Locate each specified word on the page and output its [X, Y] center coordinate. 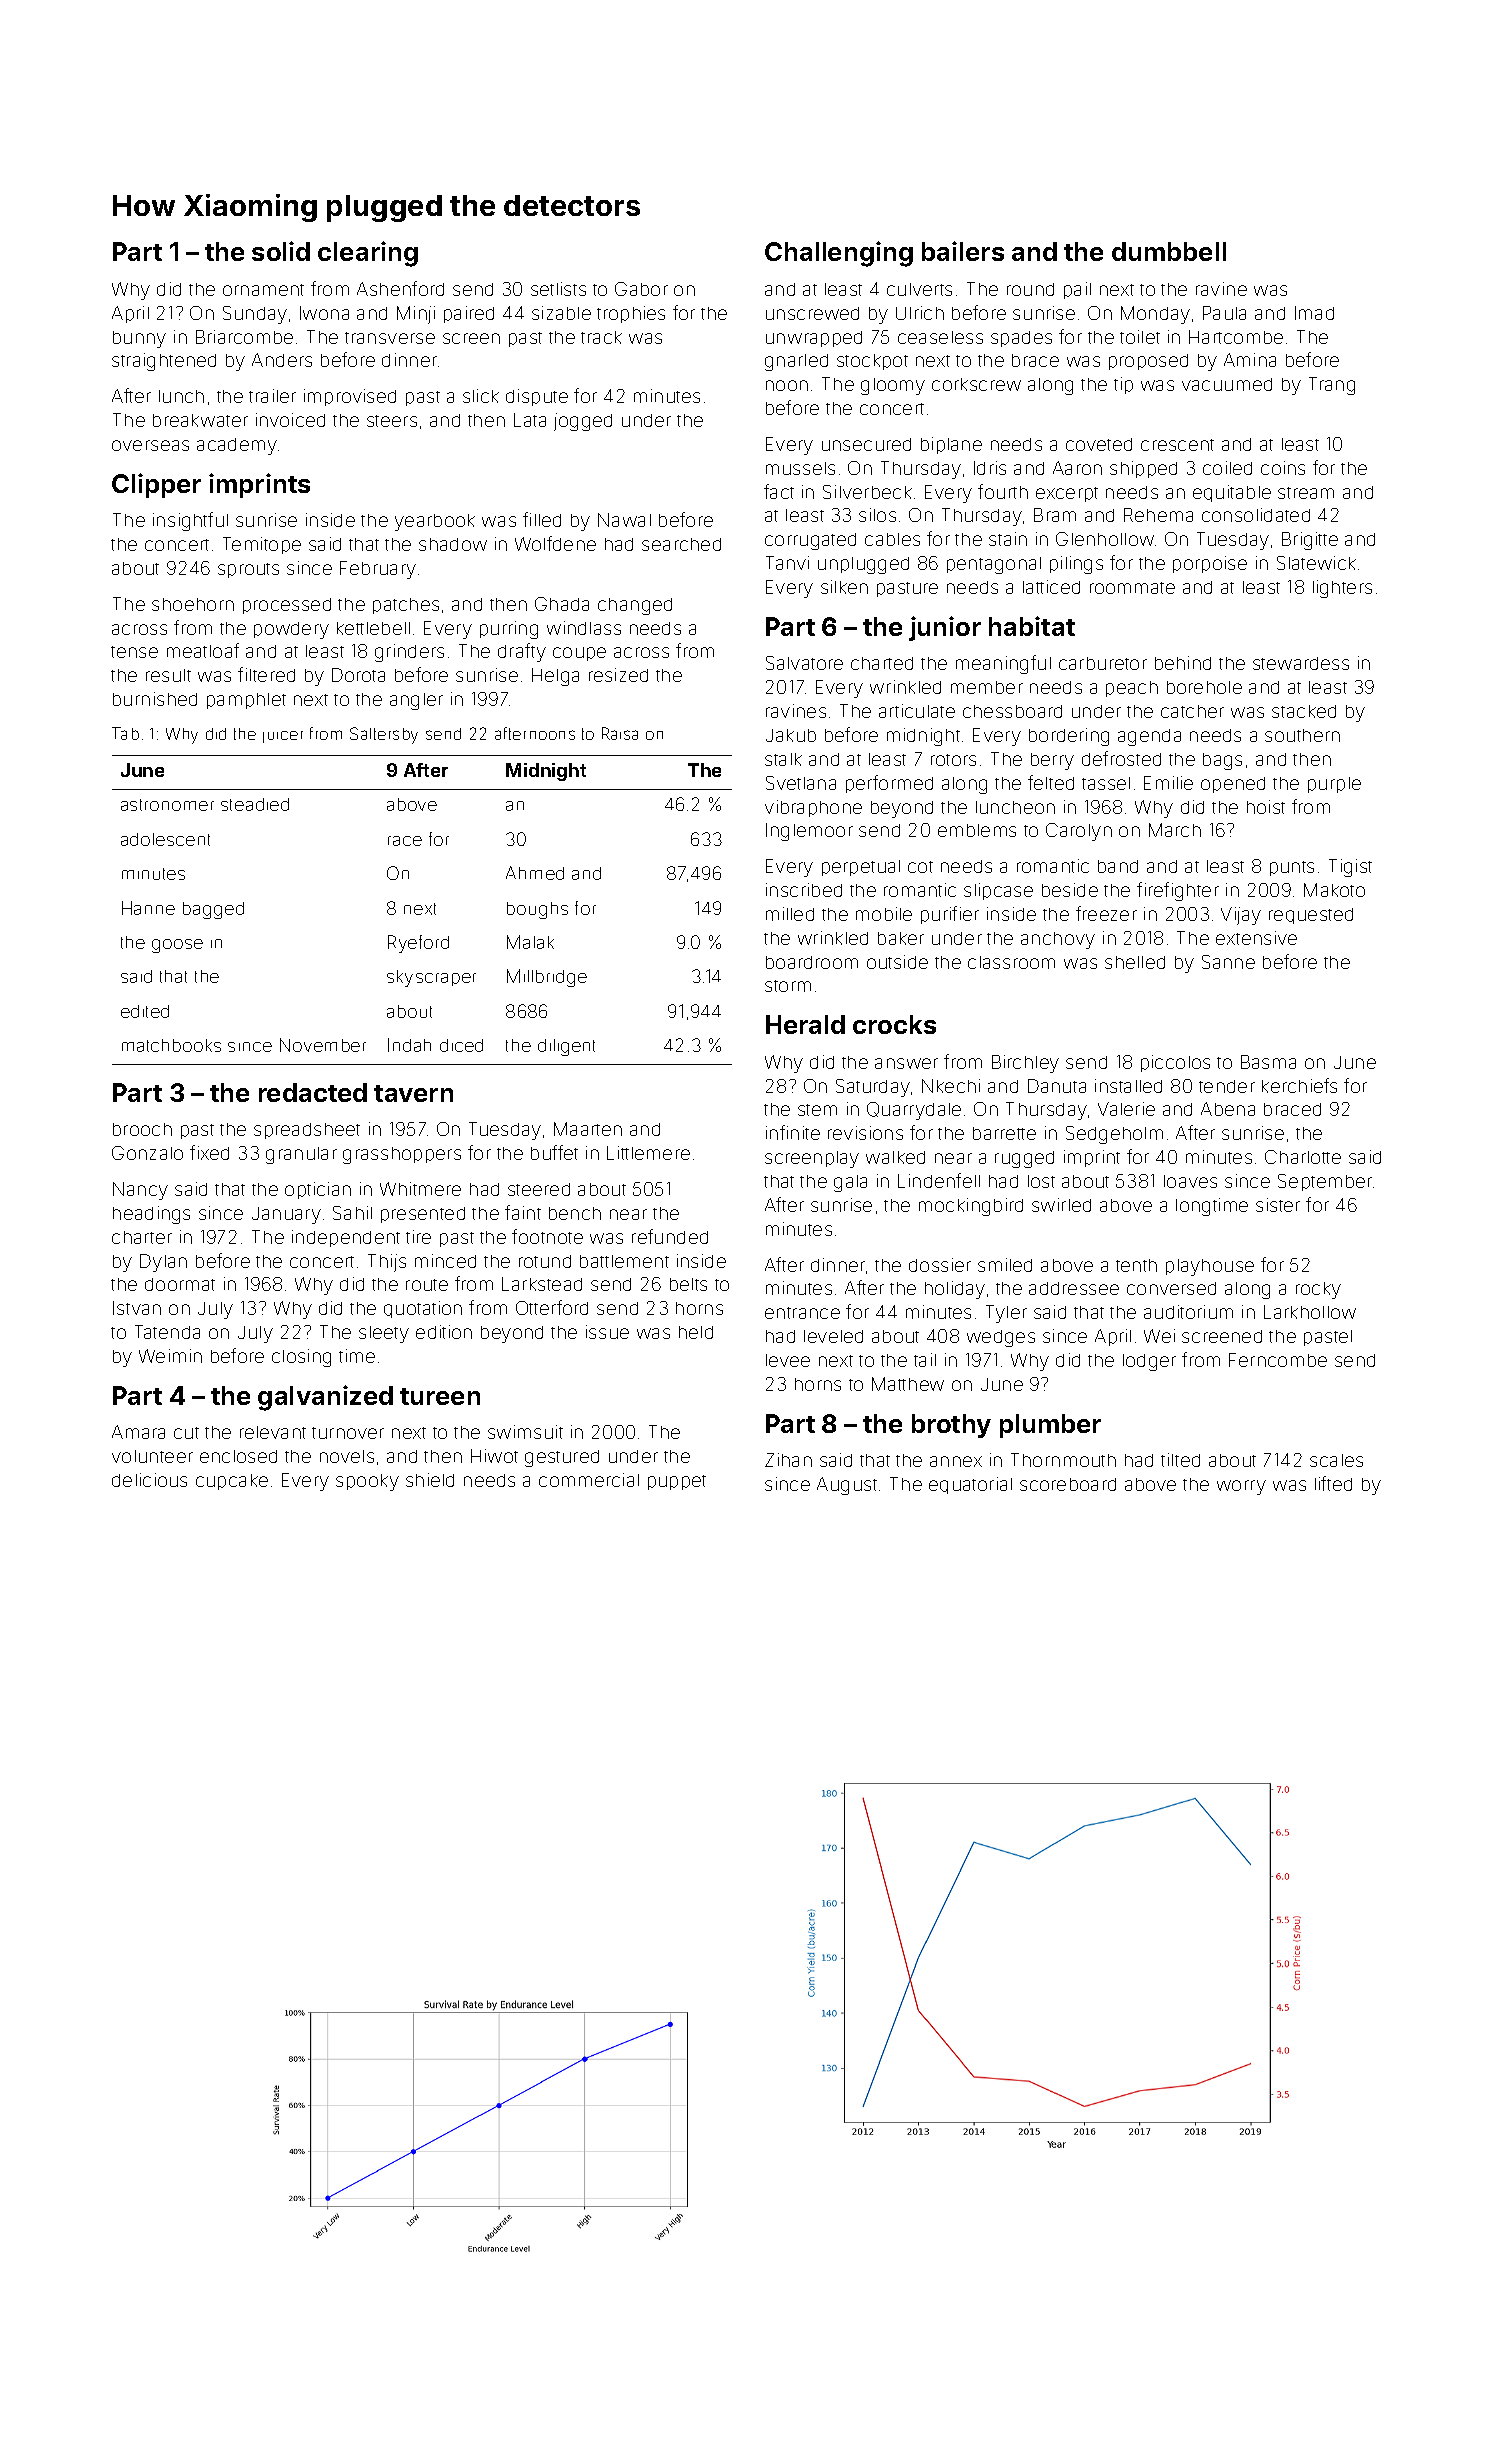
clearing [368, 254]
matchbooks [171, 1045]
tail [925, 1360]
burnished [155, 699]
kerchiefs [1299, 1085]
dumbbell [1169, 251]
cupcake [232, 1482]
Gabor [641, 289]
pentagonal [994, 565]
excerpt [1067, 494]
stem [817, 1110]
